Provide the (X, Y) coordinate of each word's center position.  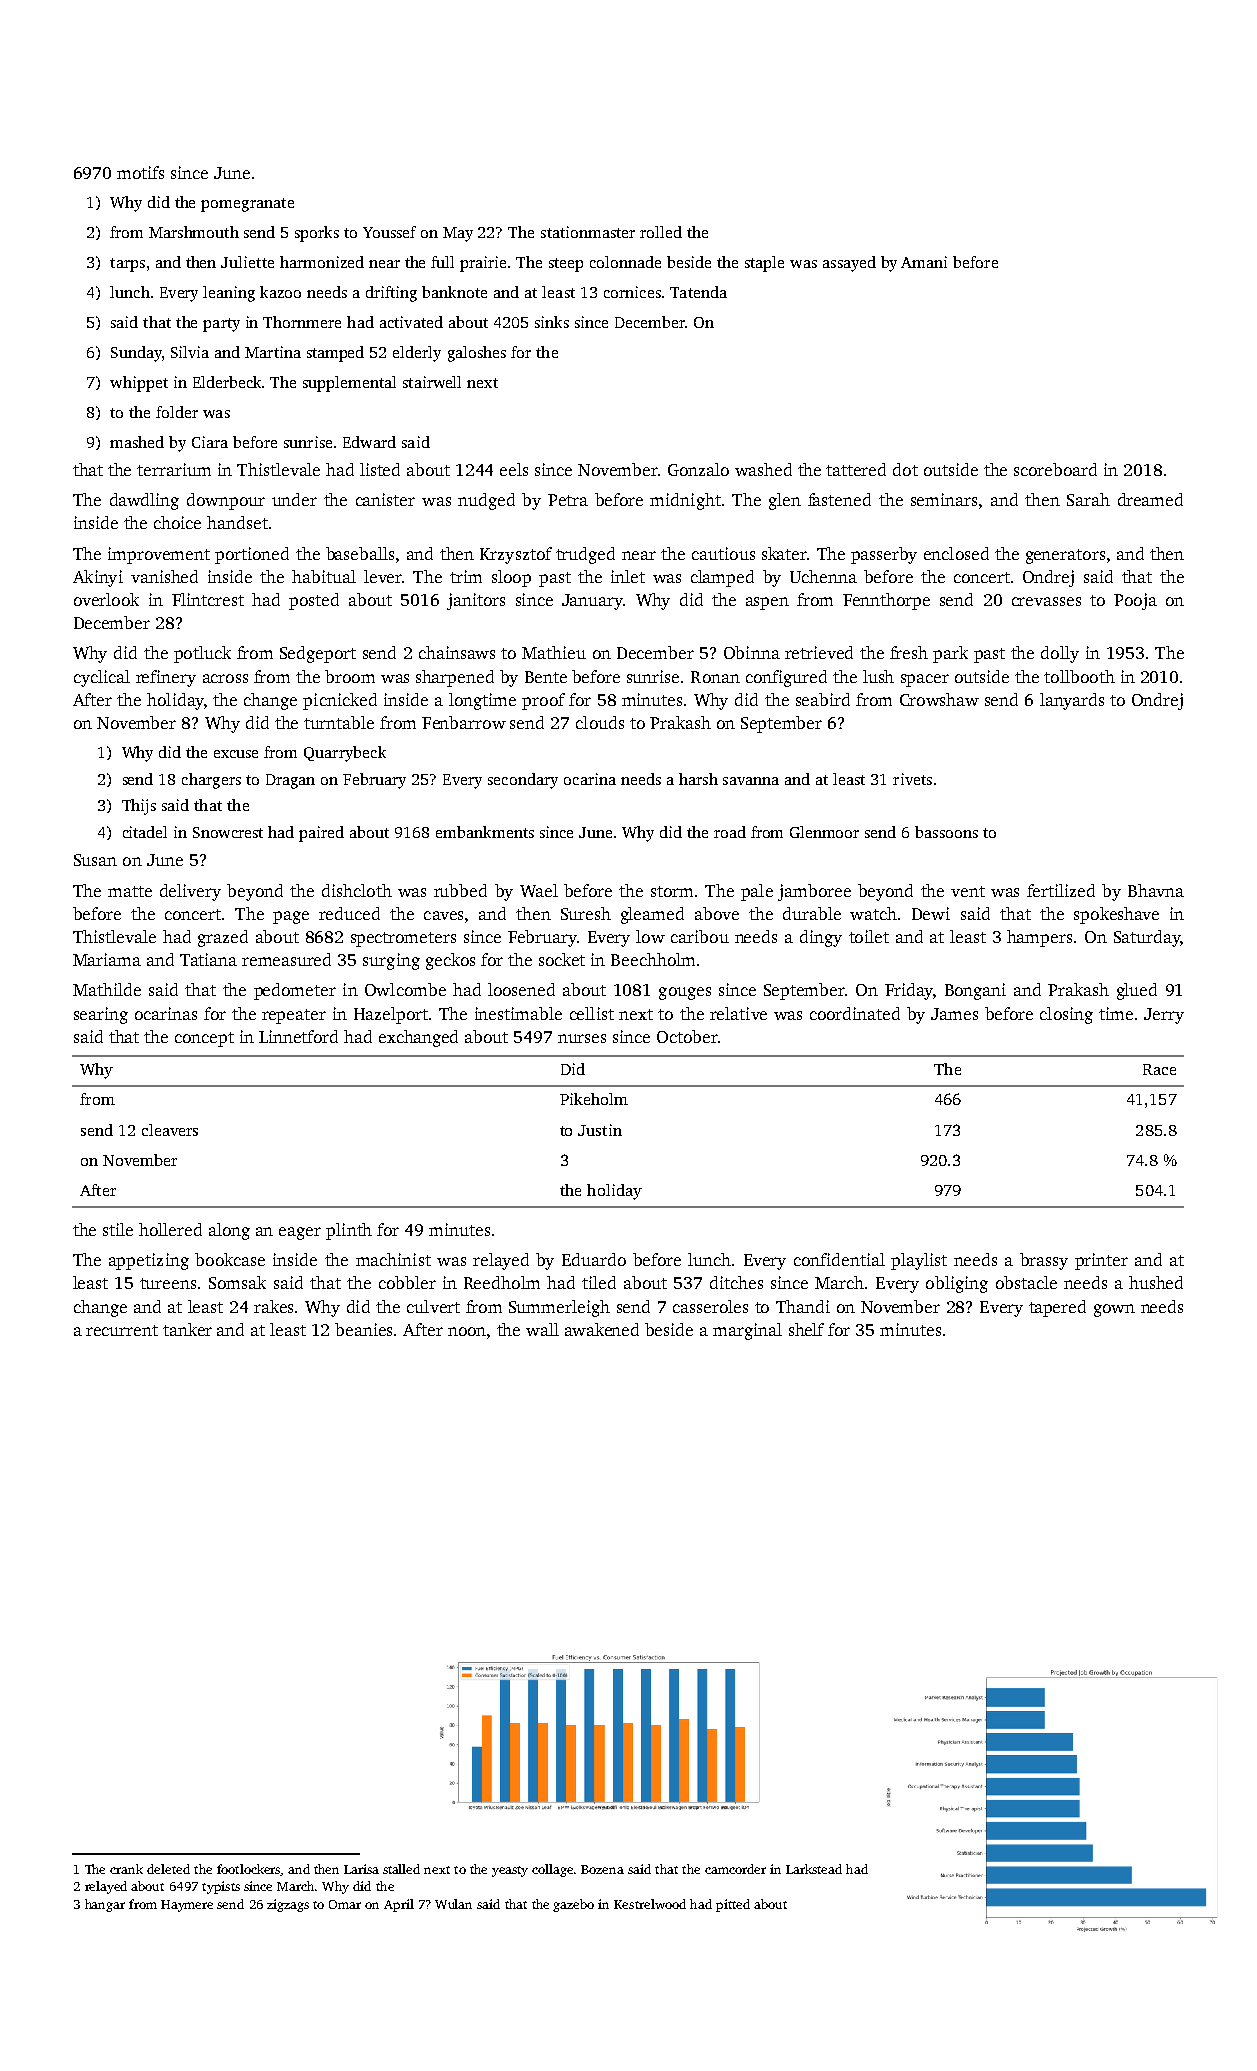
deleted (168, 1869)
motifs (140, 172)
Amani (924, 262)
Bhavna (1156, 890)
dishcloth (357, 890)
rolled (661, 232)
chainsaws (457, 652)
